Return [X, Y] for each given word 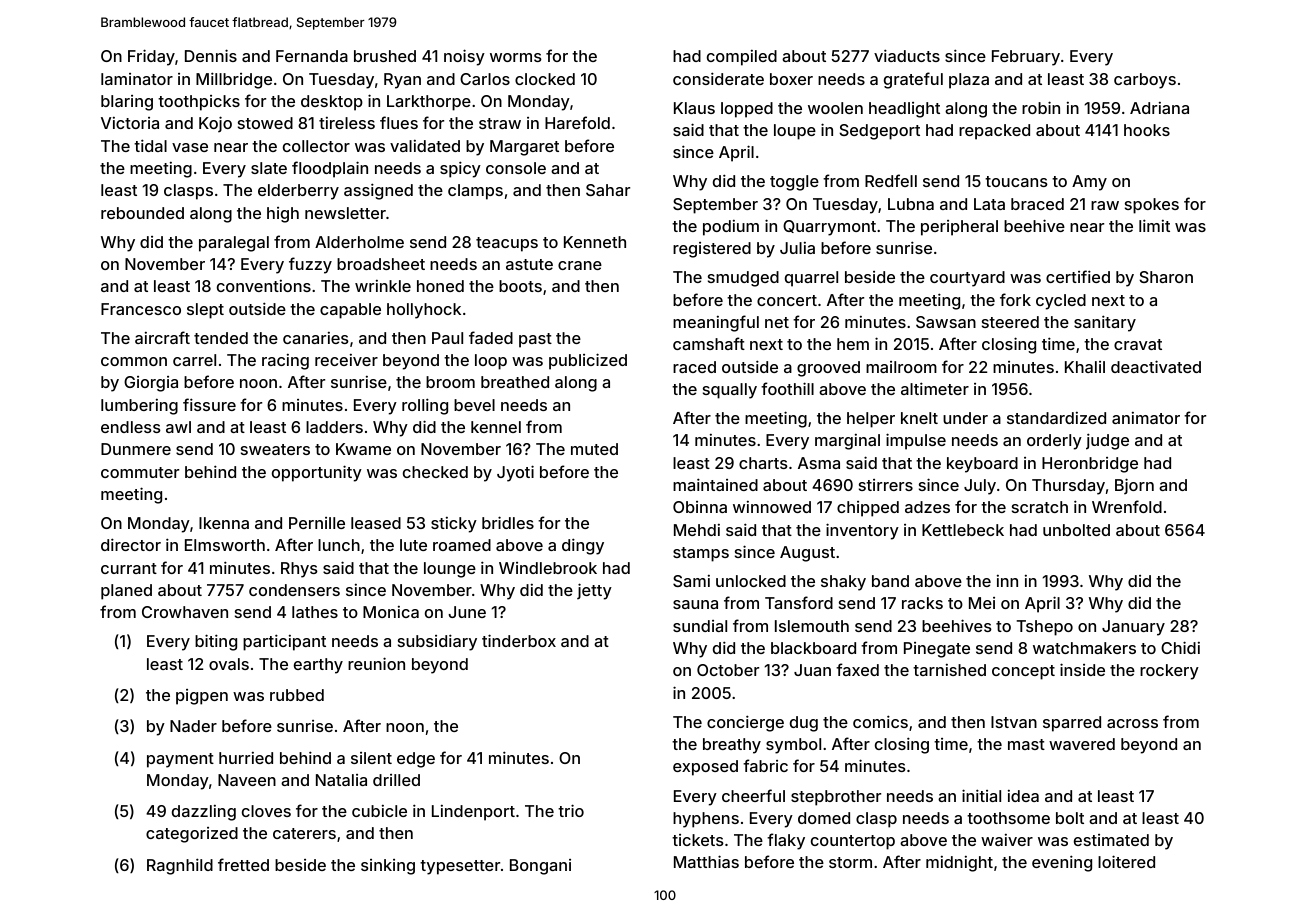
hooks [1147, 130]
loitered [1126, 861]
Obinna [700, 507]
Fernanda [312, 56]
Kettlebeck [963, 530]
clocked [545, 79]
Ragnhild [180, 866]
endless [131, 427]
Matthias [706, 861]
